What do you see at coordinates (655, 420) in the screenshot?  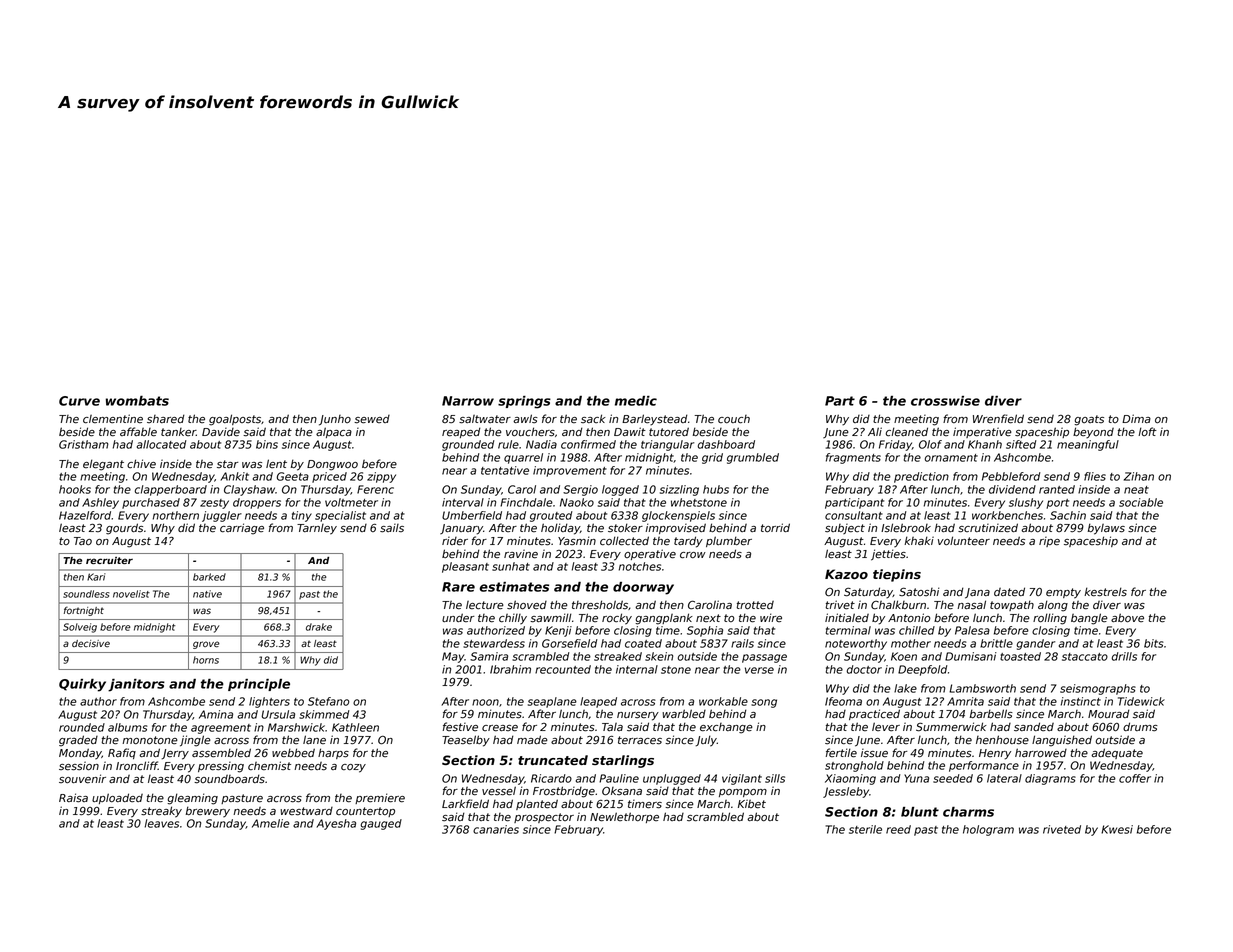 I see `Barleystead` at bounding box center [655, 420].
